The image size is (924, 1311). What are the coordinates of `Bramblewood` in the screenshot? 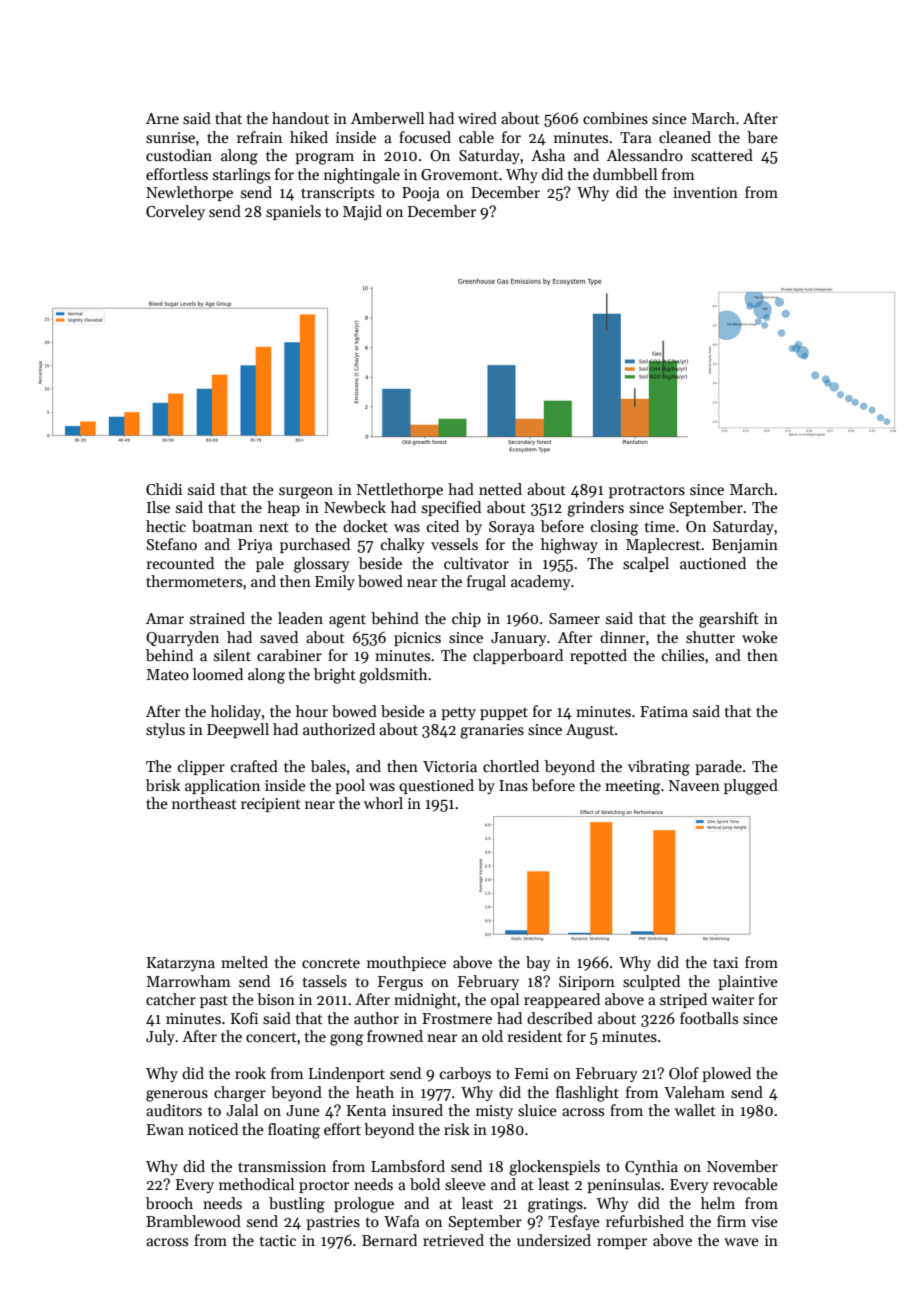 It's located at (193, 1221).
